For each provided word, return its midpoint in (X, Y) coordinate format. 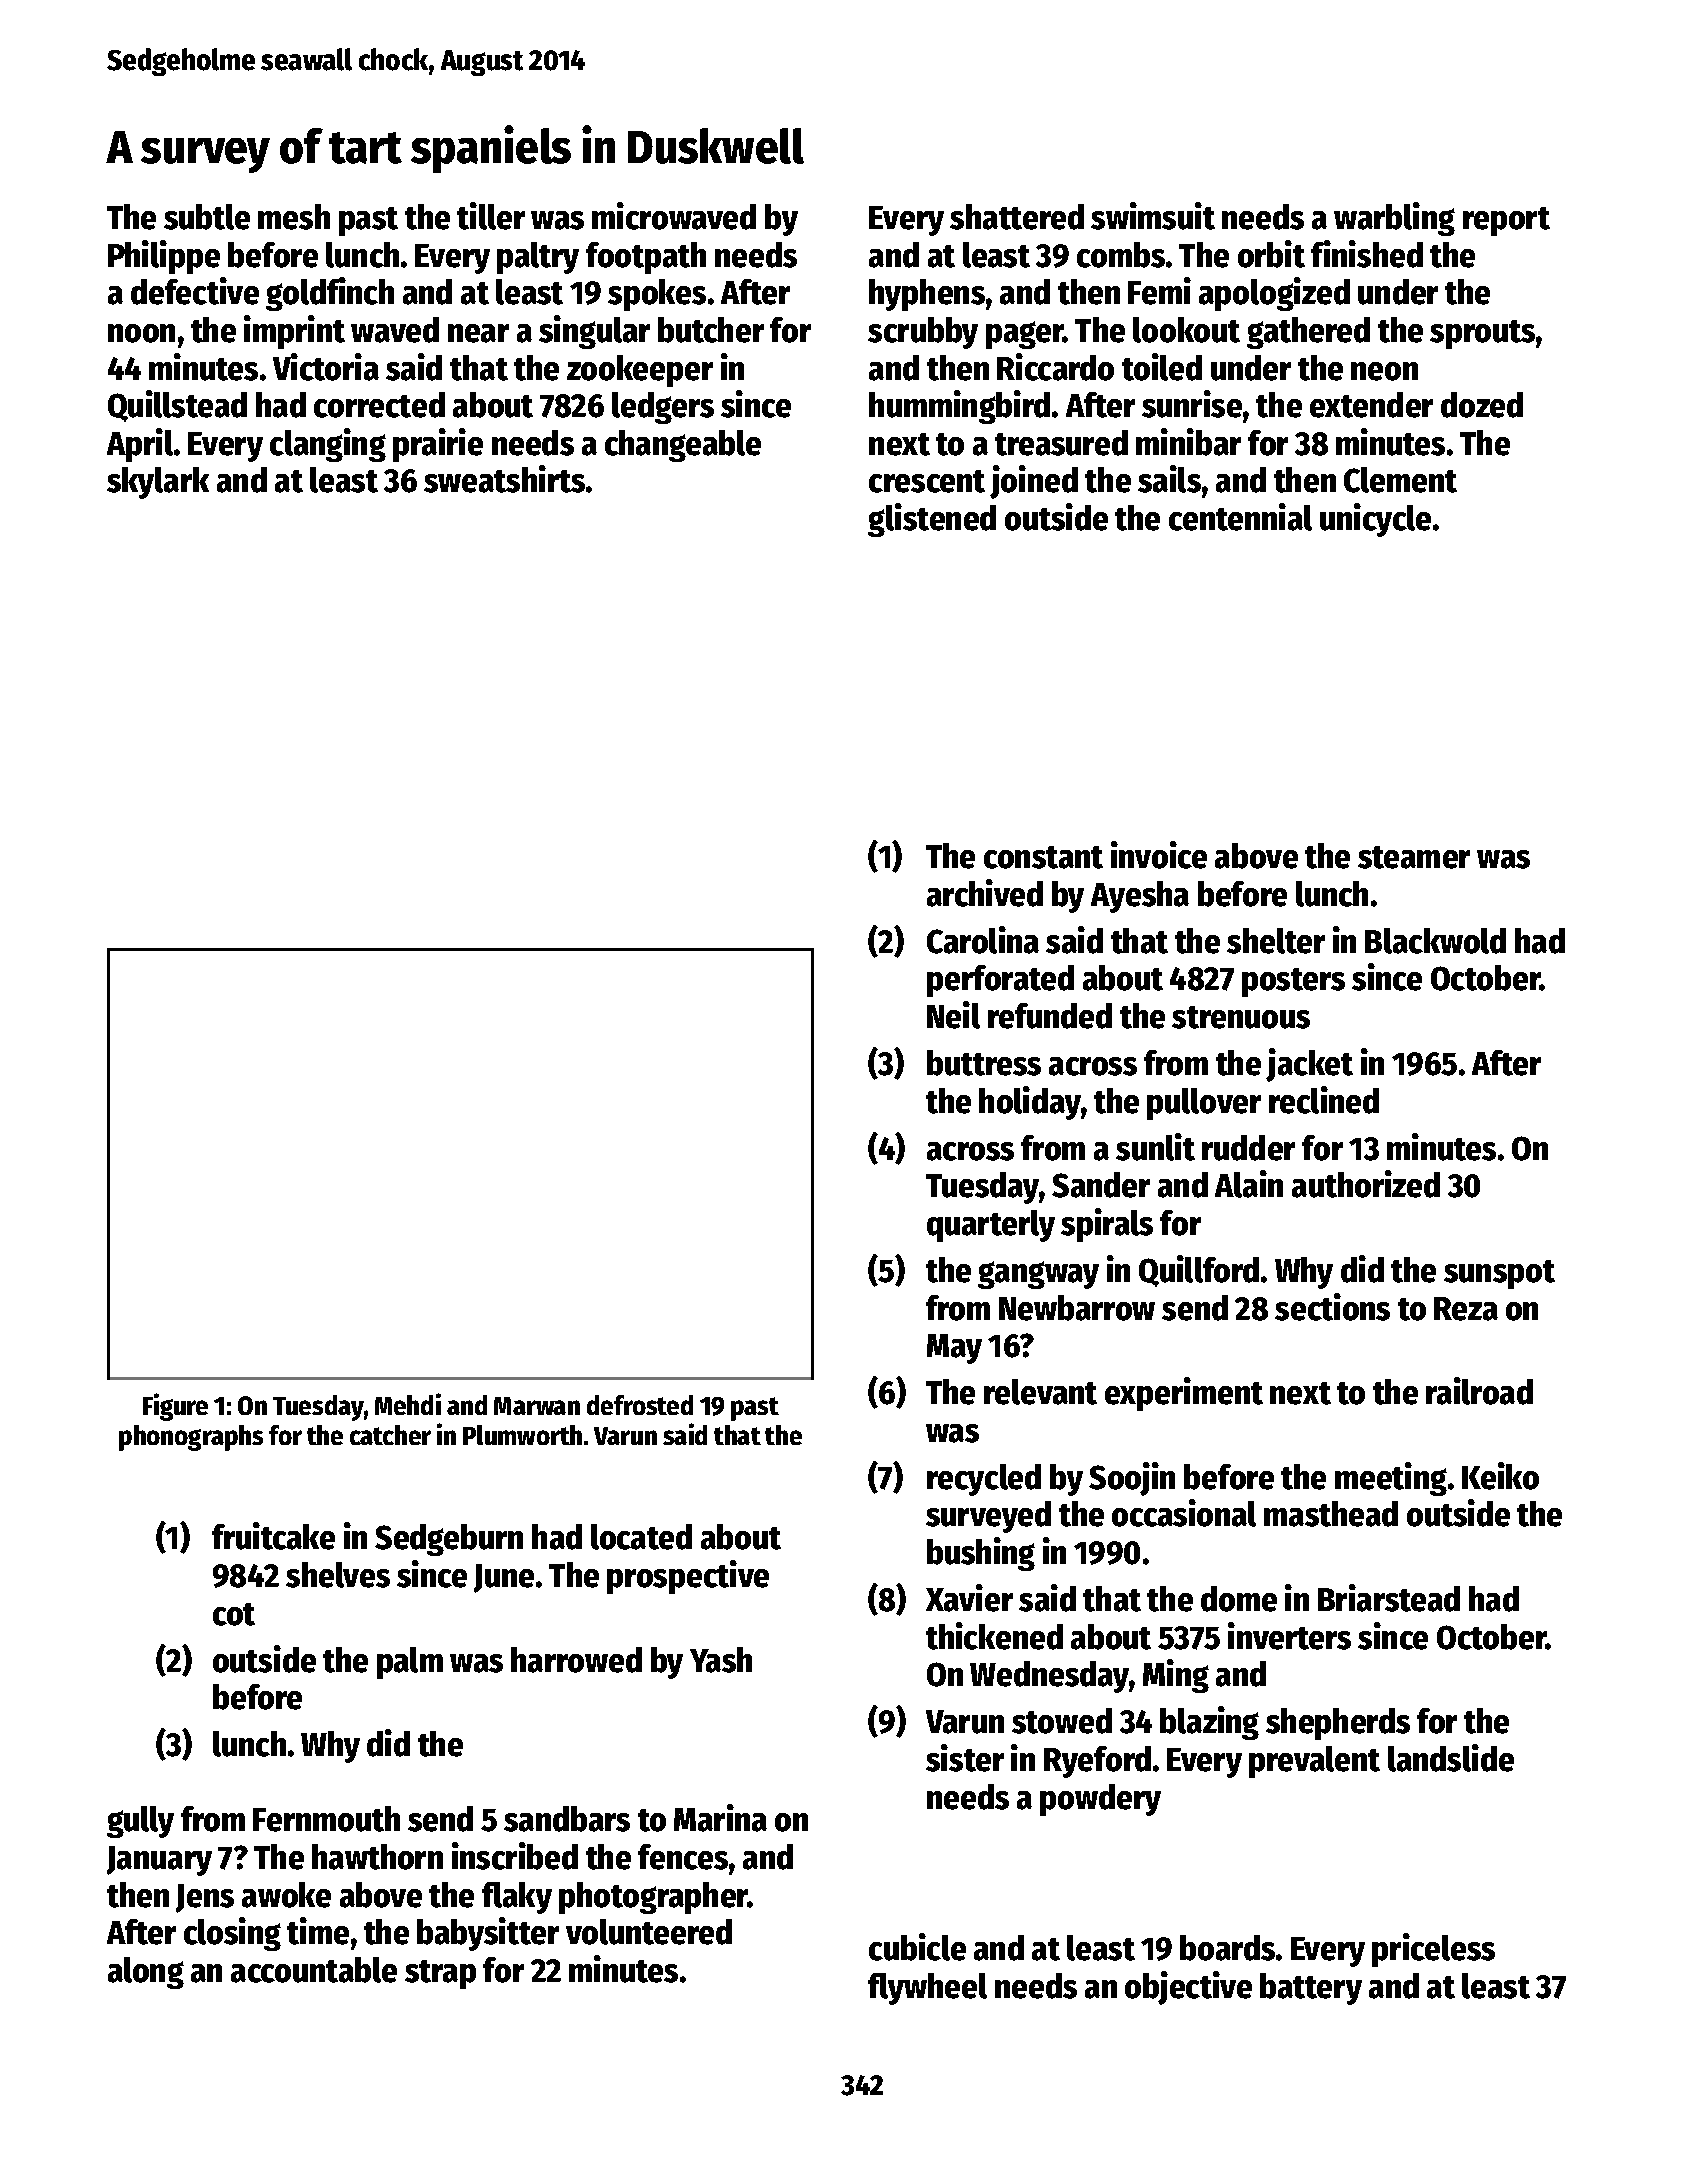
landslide (1451, 1758)
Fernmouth (326, 1819)
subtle (207, 217)
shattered (1017, 217)
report (1506, 221)
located (641, 1537)
